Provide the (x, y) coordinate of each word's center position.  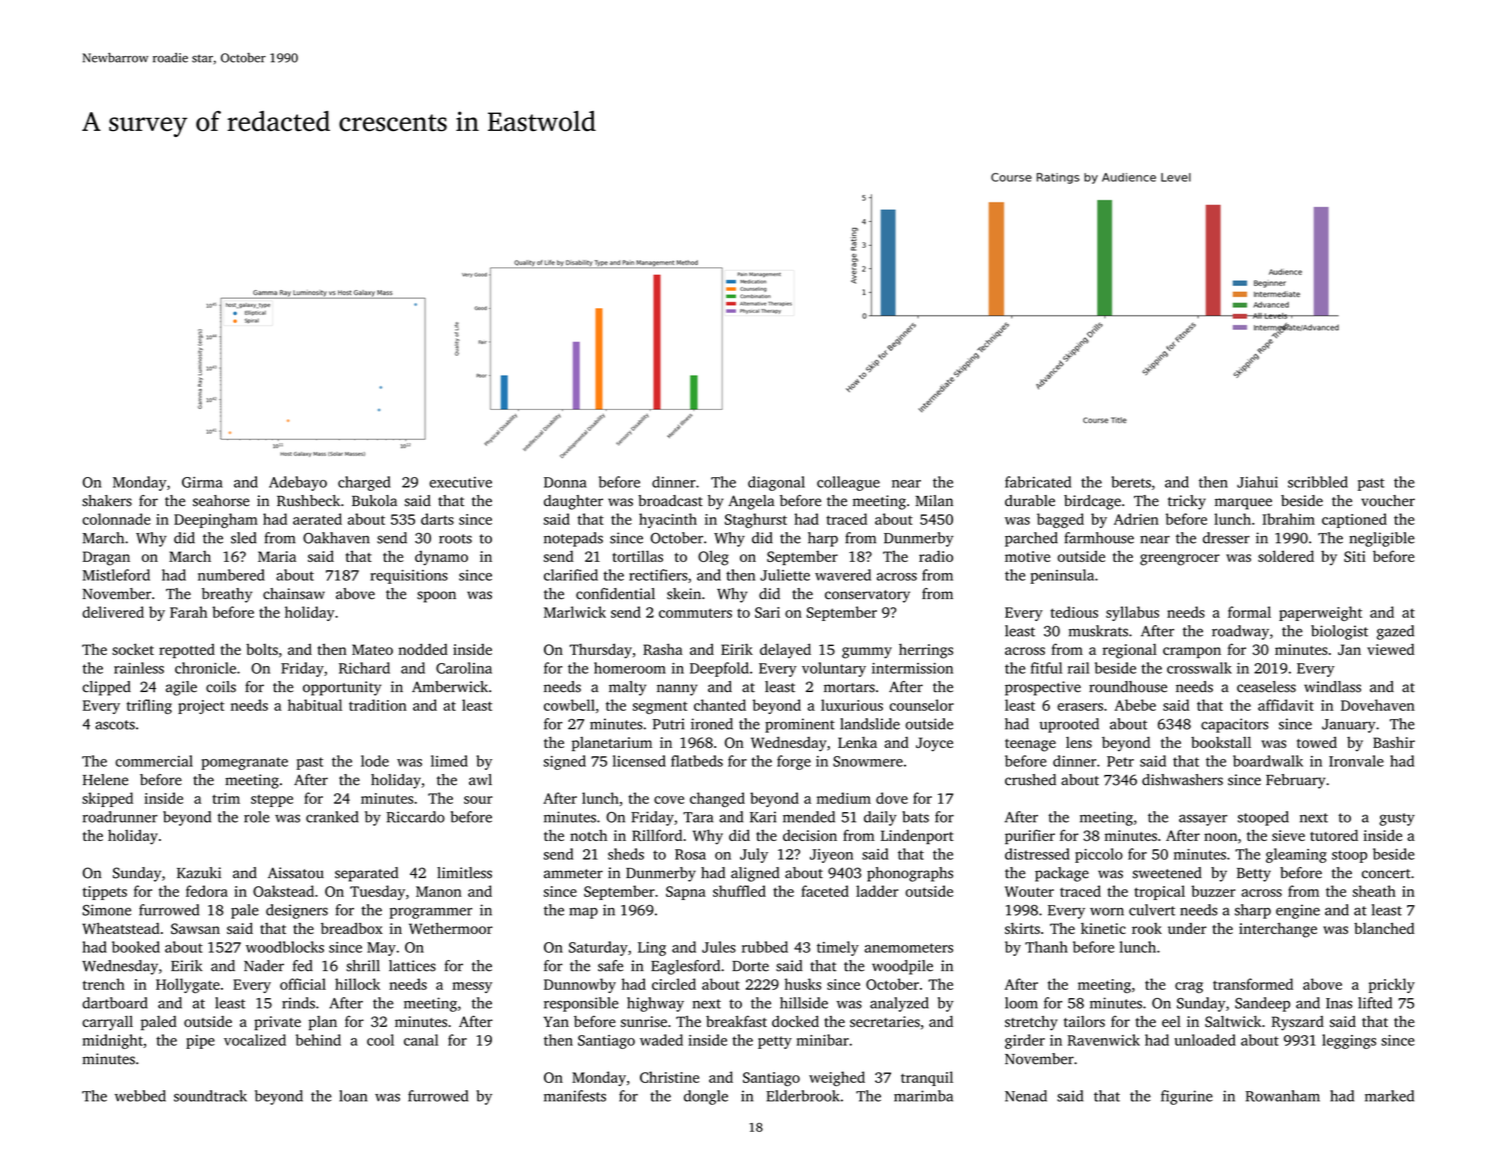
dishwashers (1182, 780)
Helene (105, 780)
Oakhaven (336, 538)
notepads (573, 539)
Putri (668, 724)
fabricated (1038, 482)
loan (353, 1096)
